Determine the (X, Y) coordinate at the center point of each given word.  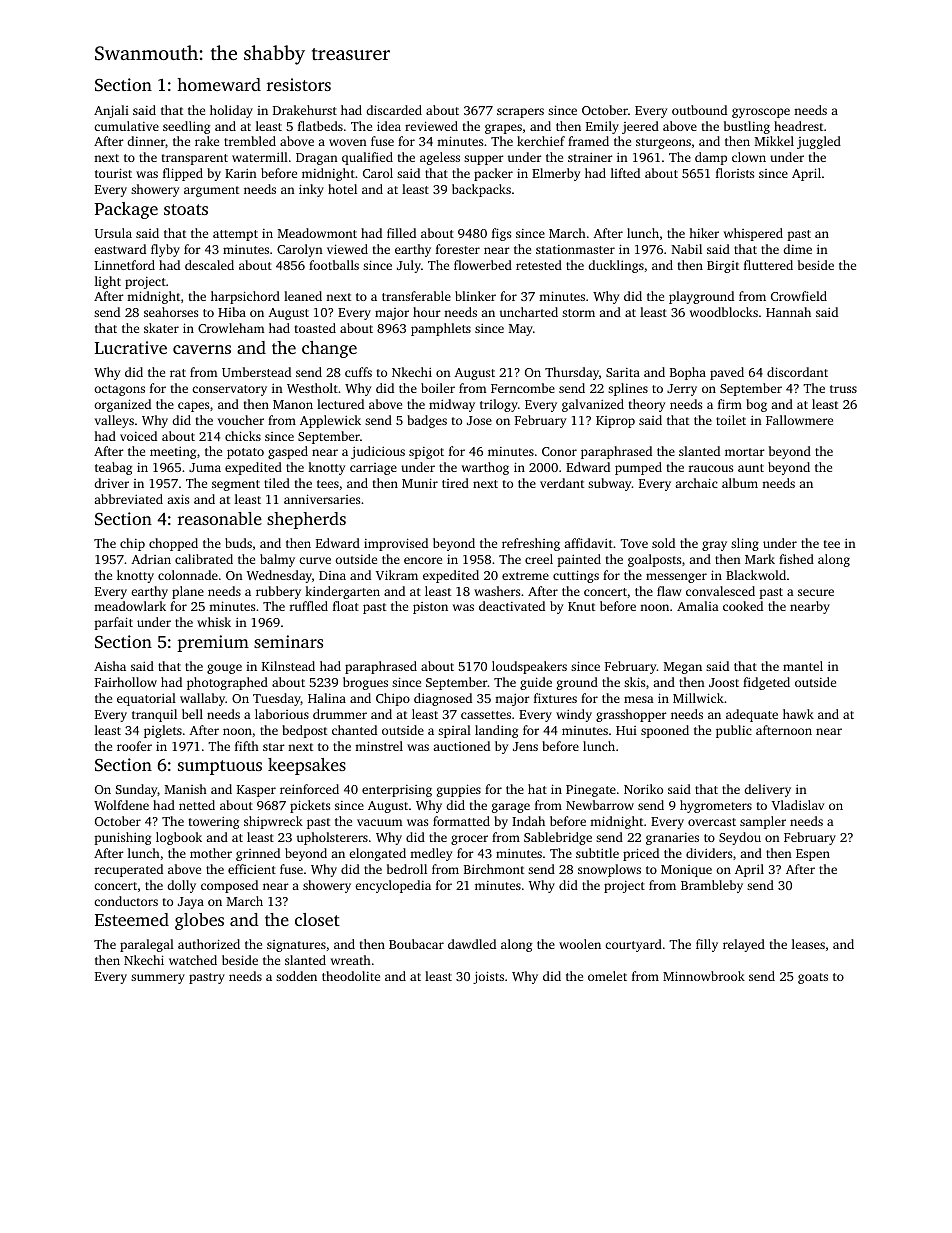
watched (193, 960)
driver (111, 483)
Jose (479, 420)
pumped (638, 468)
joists (488, 977)
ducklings (616, 266)
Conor (559, 451)
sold (663, 543)
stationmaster (575, 249)
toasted (315, 328)
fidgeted (766, 683)
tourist (113, 173)
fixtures (555, 698)
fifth (247, 746)
